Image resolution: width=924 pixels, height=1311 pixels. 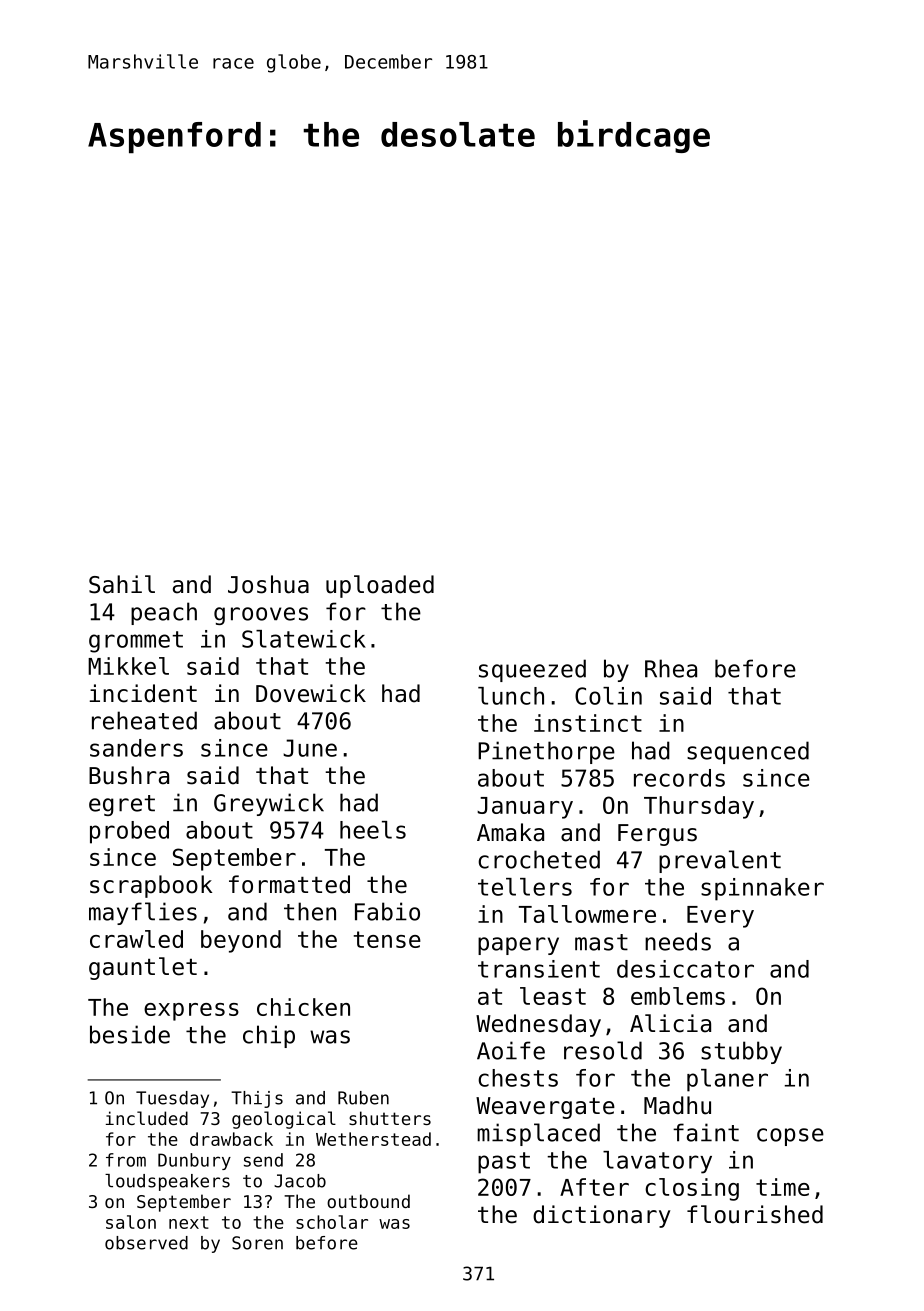 I want to click on formatted, so click(x=289, y=884).
